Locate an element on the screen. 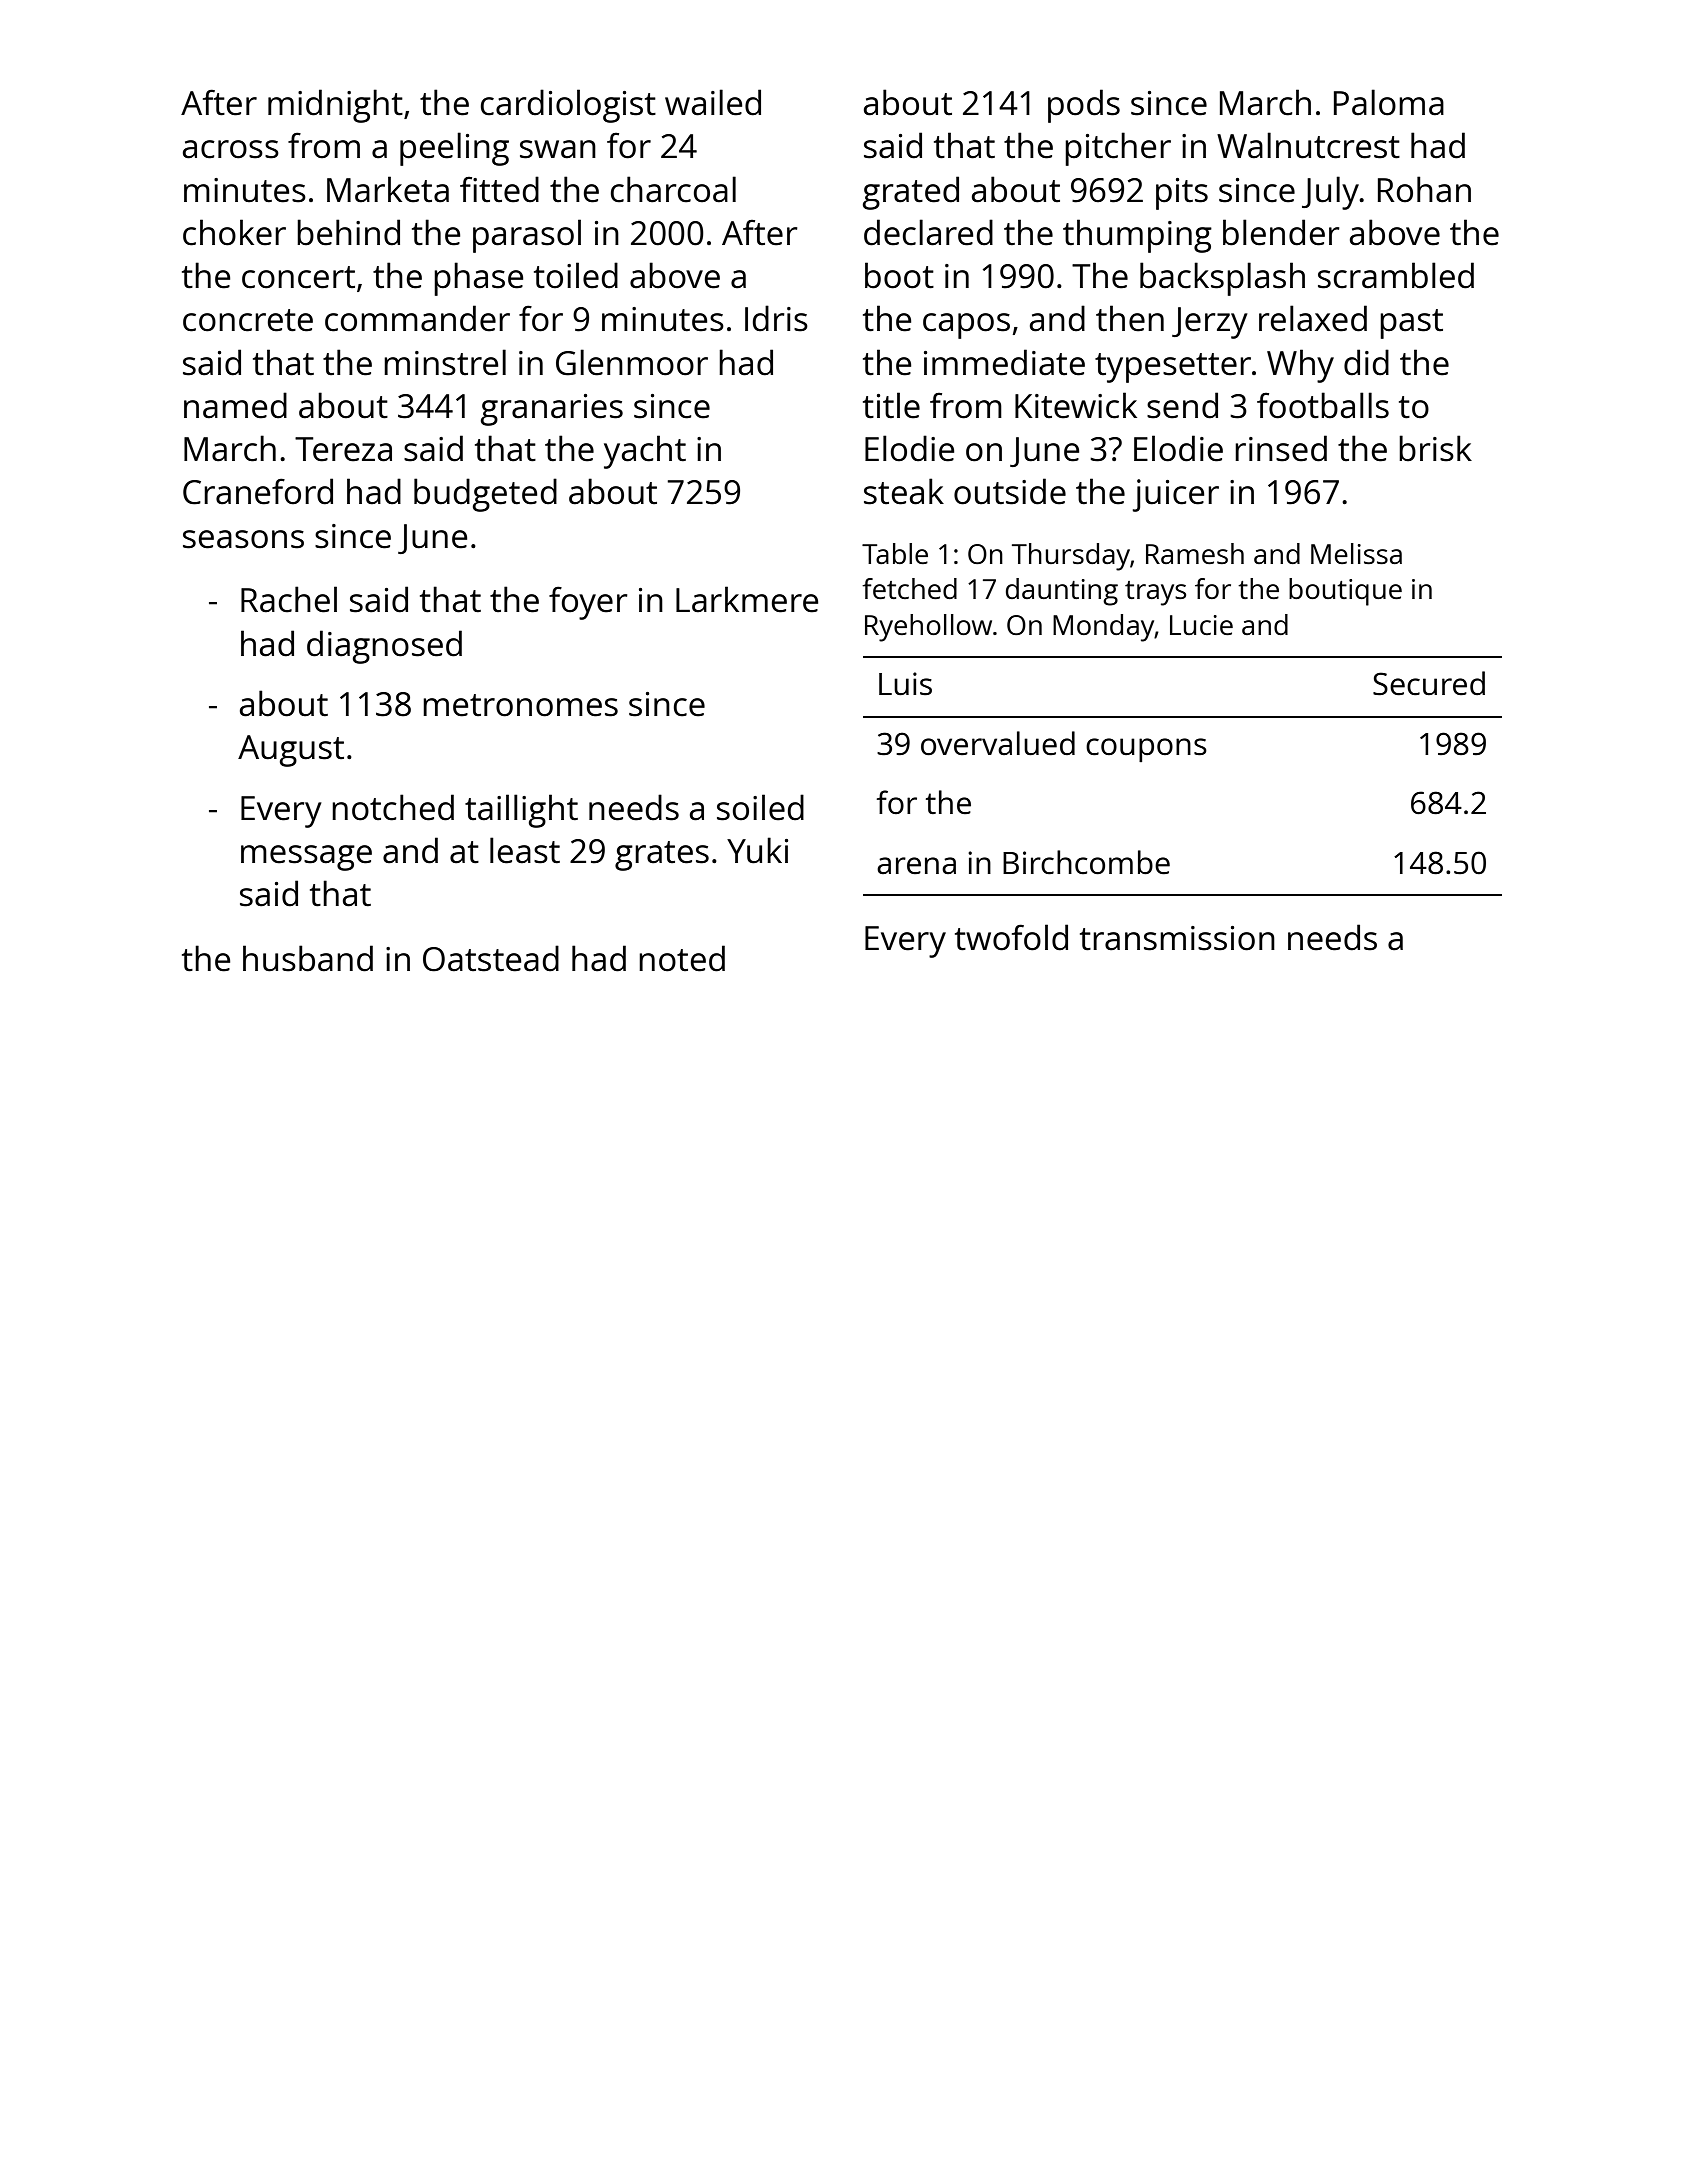 This screenshot has width=1683, height=2178. Birchcombe is located at coordinates (1086, 862).
